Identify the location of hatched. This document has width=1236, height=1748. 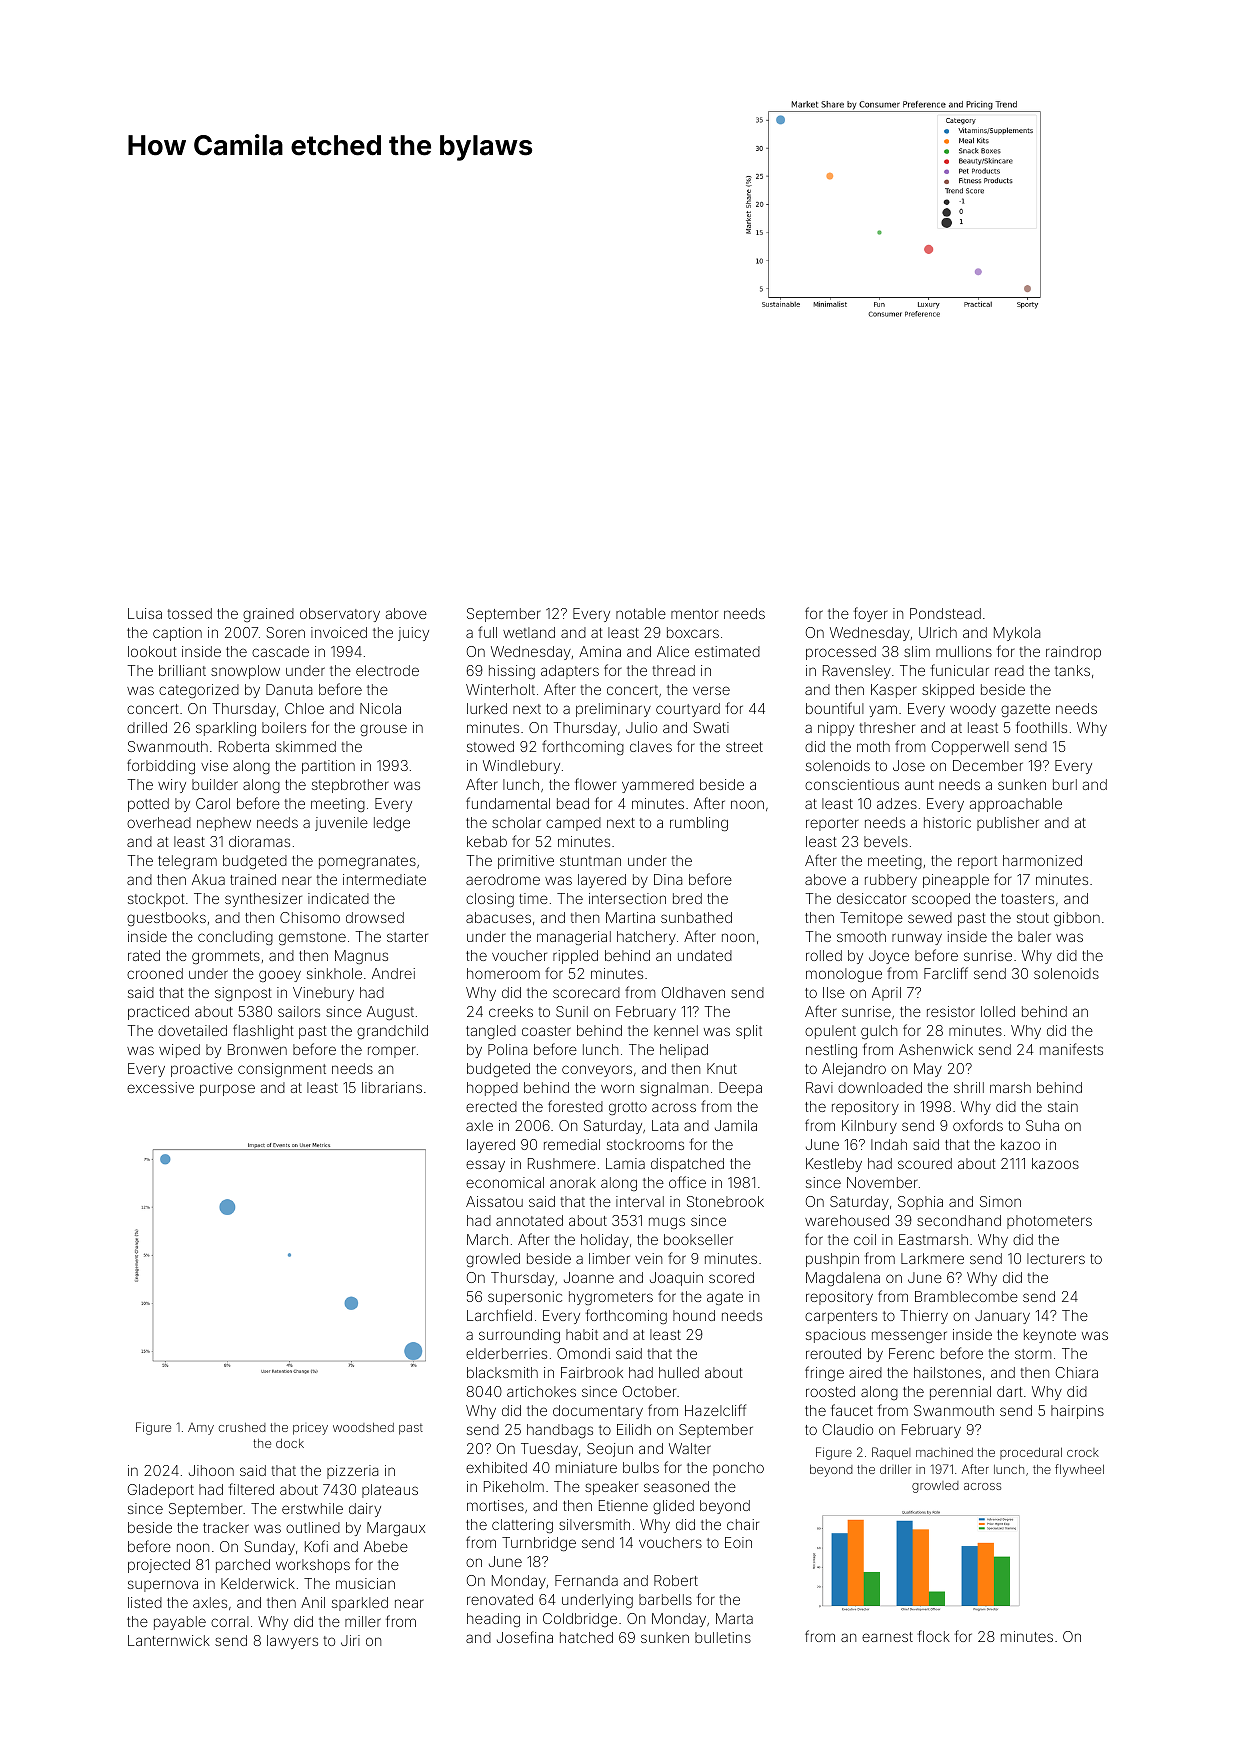
(586, 1637).
